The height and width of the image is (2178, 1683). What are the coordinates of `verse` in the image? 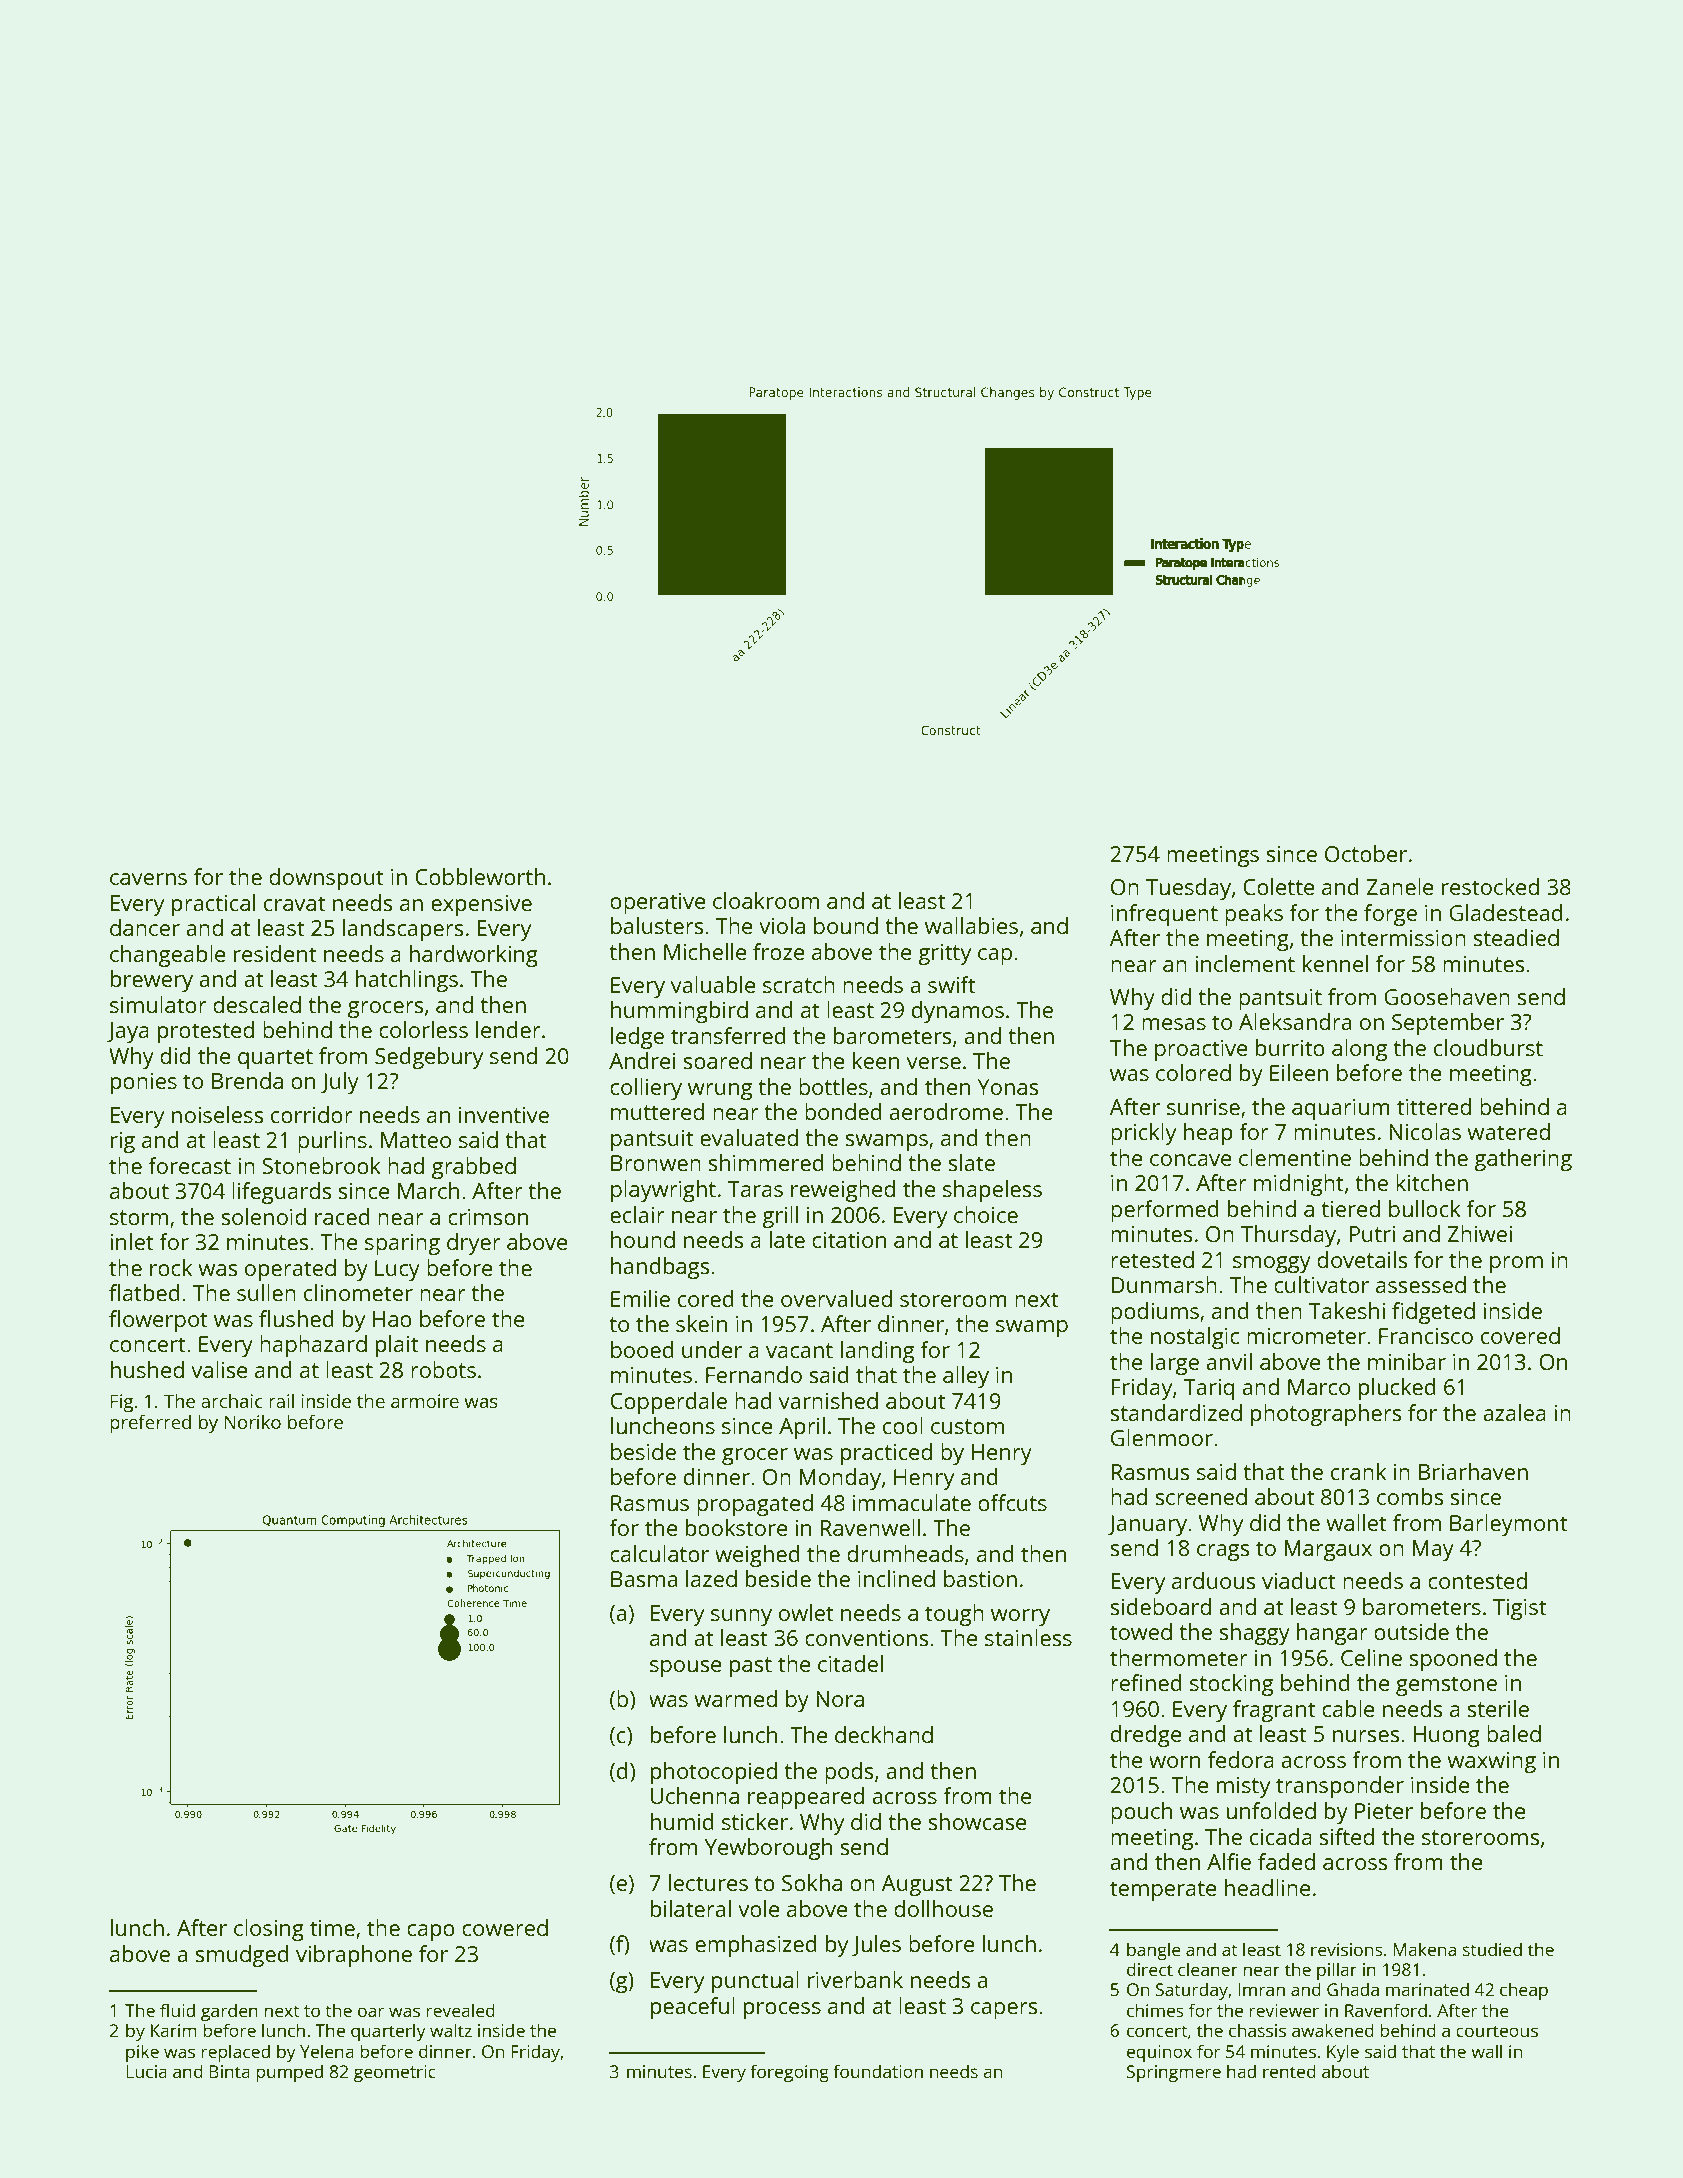 It's located at (934, 1063).
